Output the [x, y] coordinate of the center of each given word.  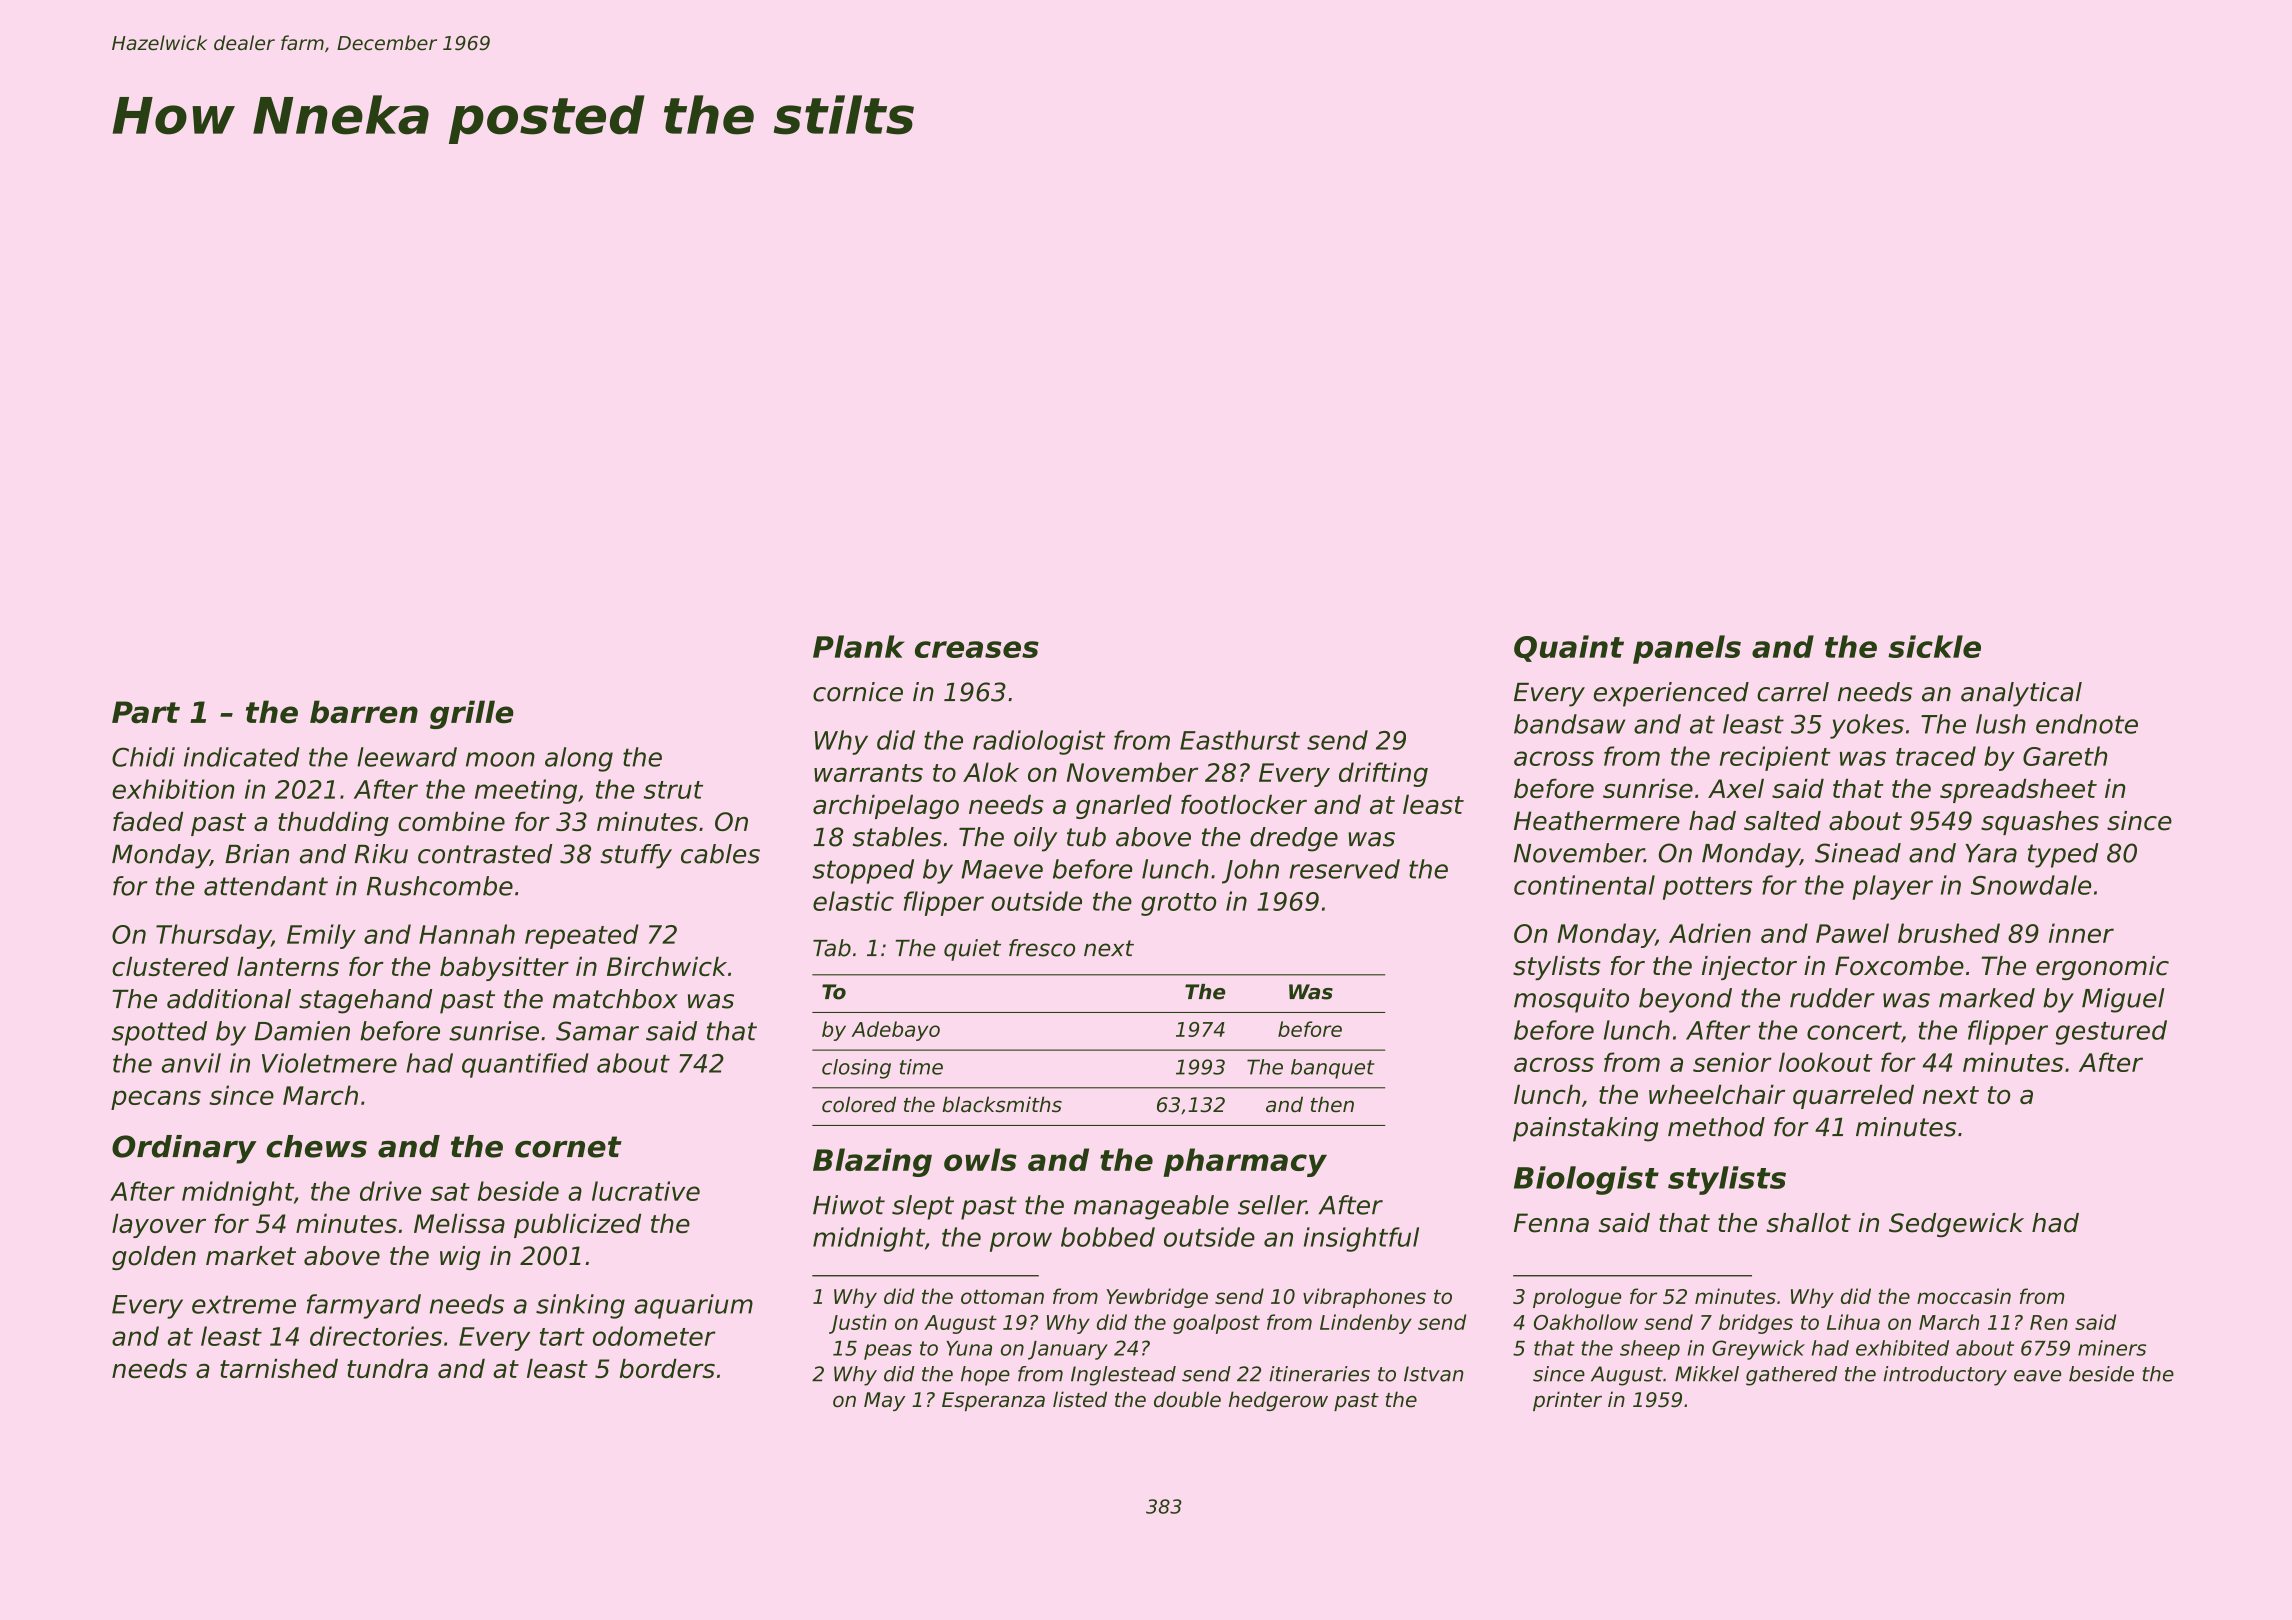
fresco [1042, 948]
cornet [568, 1147]
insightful [1361, 1239]
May [884, 1401]
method [1716, 1127]
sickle [1934, 646]
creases [977, 649]
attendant [266, 886]
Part [146, 712]
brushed [1949, 933]
